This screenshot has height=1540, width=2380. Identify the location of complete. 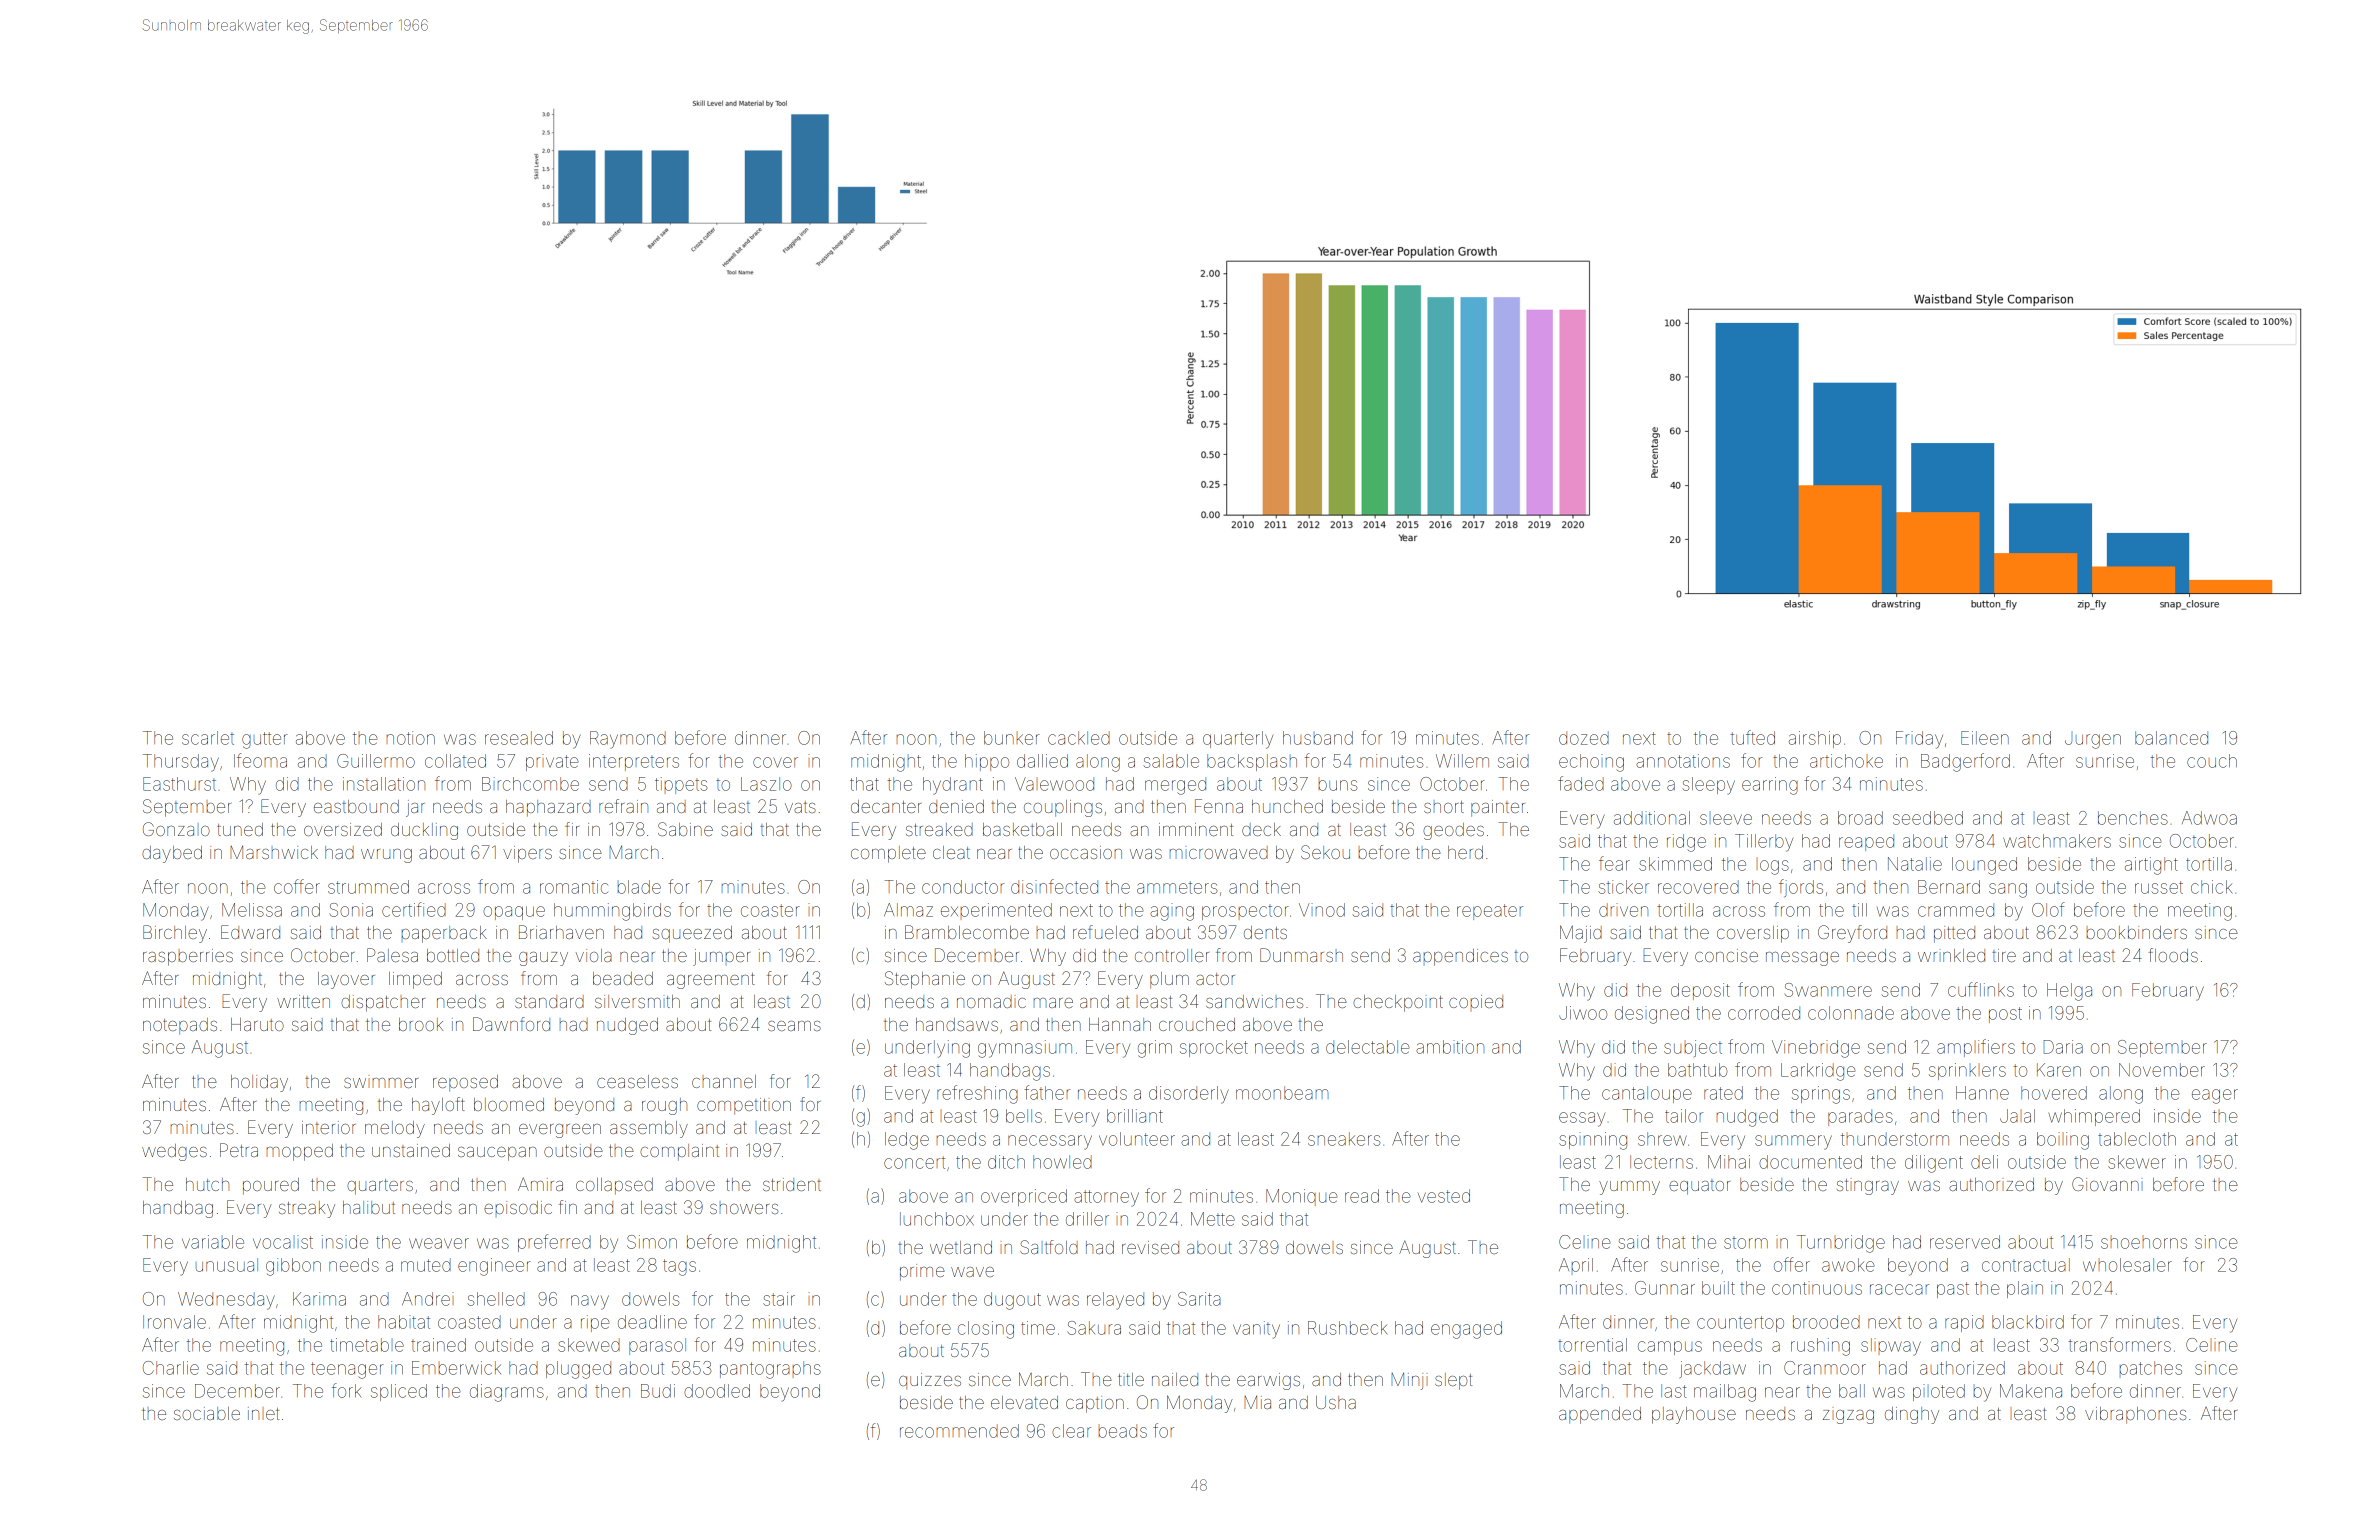
(888, 854).
